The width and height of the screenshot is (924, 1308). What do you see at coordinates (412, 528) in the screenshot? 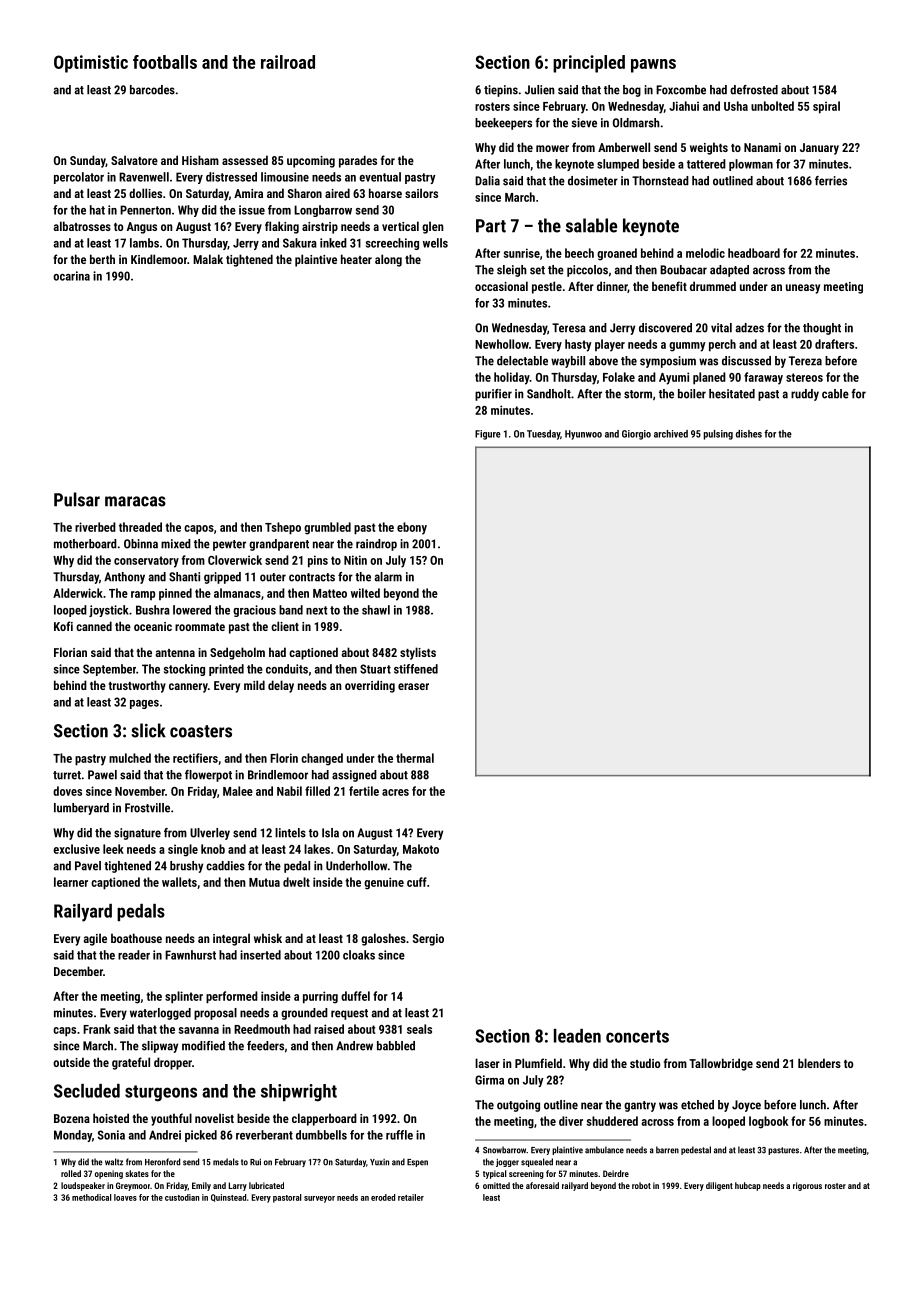
I see `ebony` at bounding box center [412, 528].
